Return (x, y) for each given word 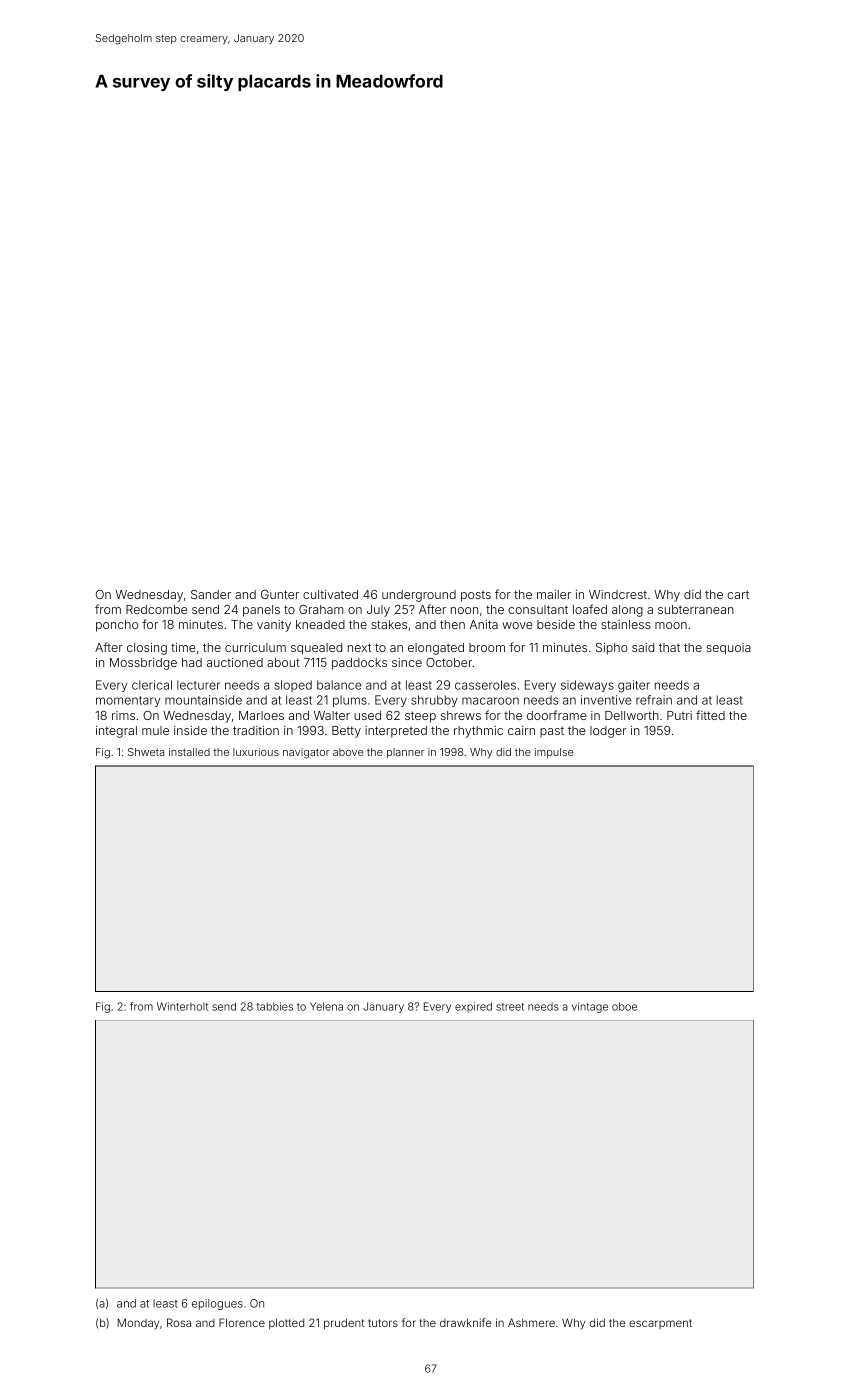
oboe (624, 1006)
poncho (117, 626)
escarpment (660, 1324)
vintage (590, 1007)
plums (350, 701)
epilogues (217, 1304)
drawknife (466, 1322)
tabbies (275, 1006)
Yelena (326, 1006)
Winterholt (182, 1006)
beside (556, 624)
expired (473, 1007)
